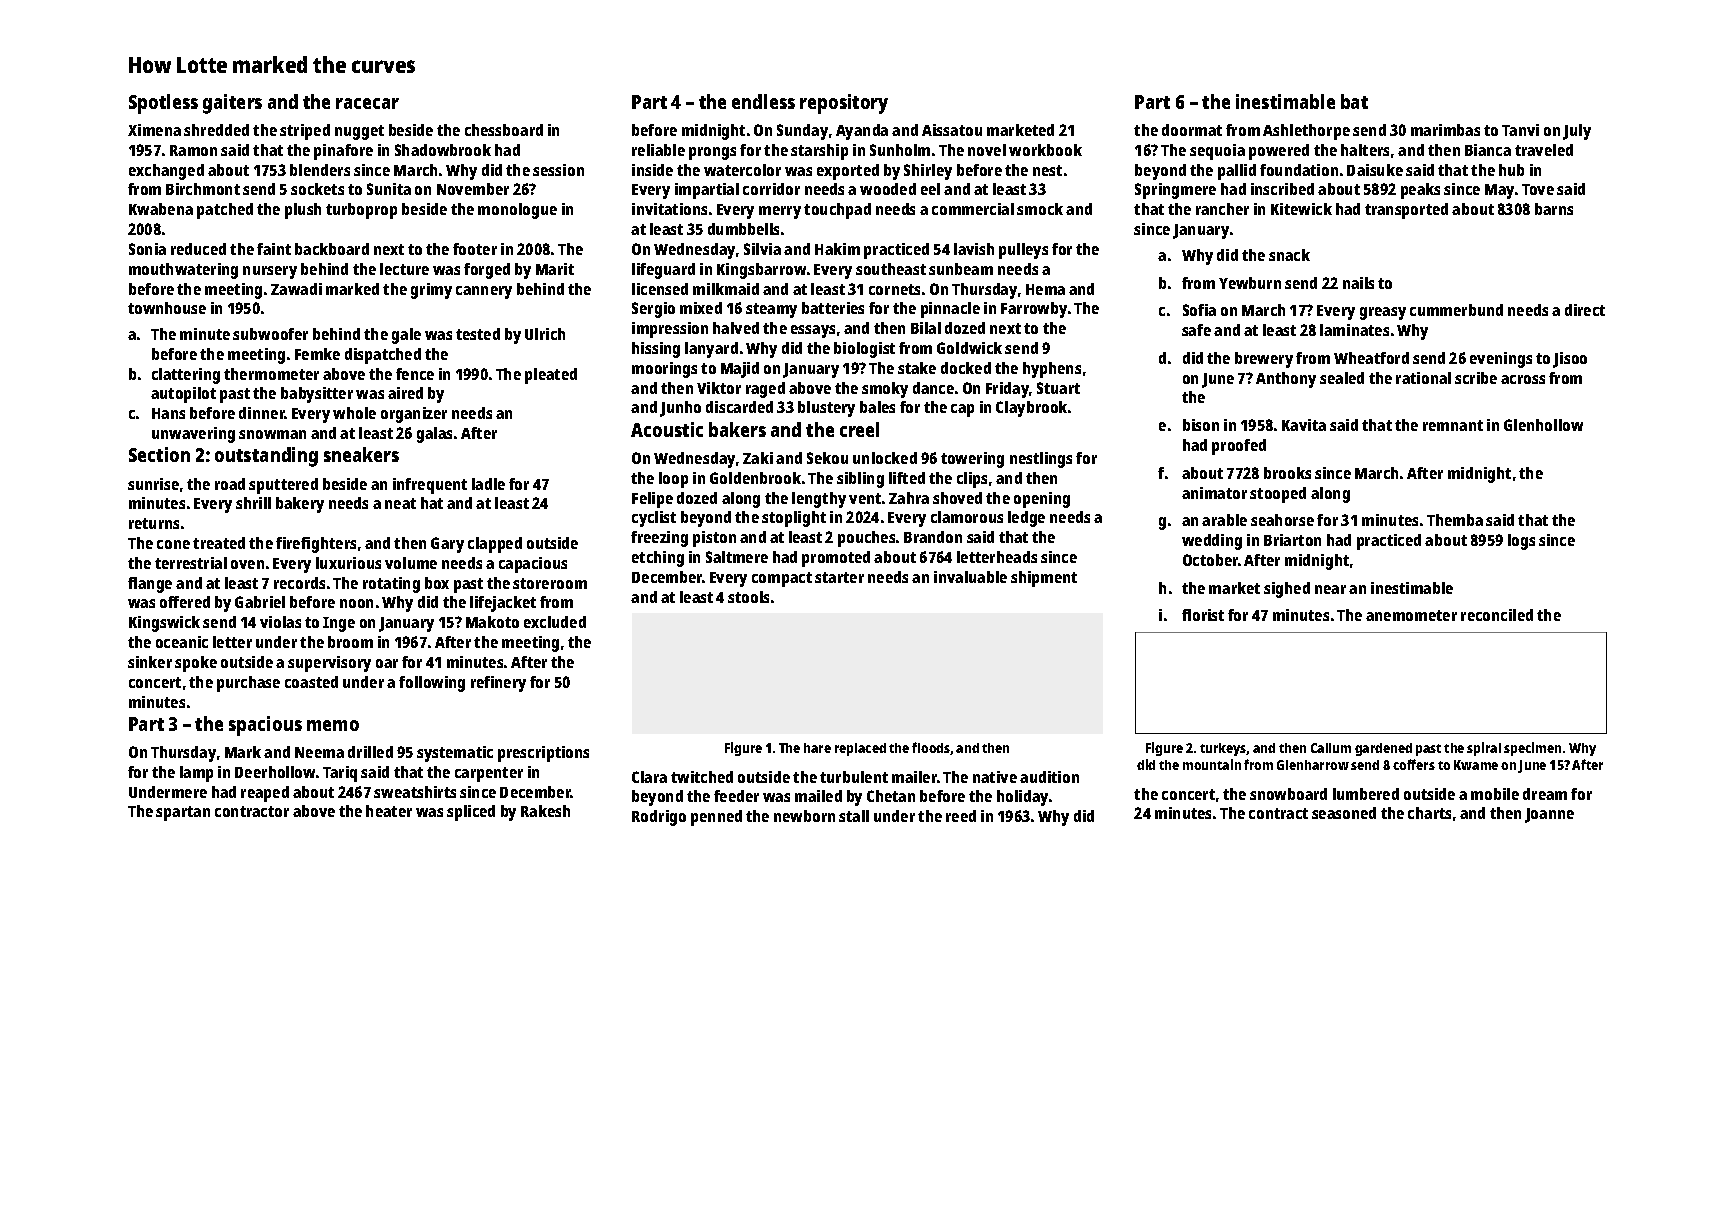  Describe the element at coordinates (844, 104) in the screenshot. I see `repository` at that location.
